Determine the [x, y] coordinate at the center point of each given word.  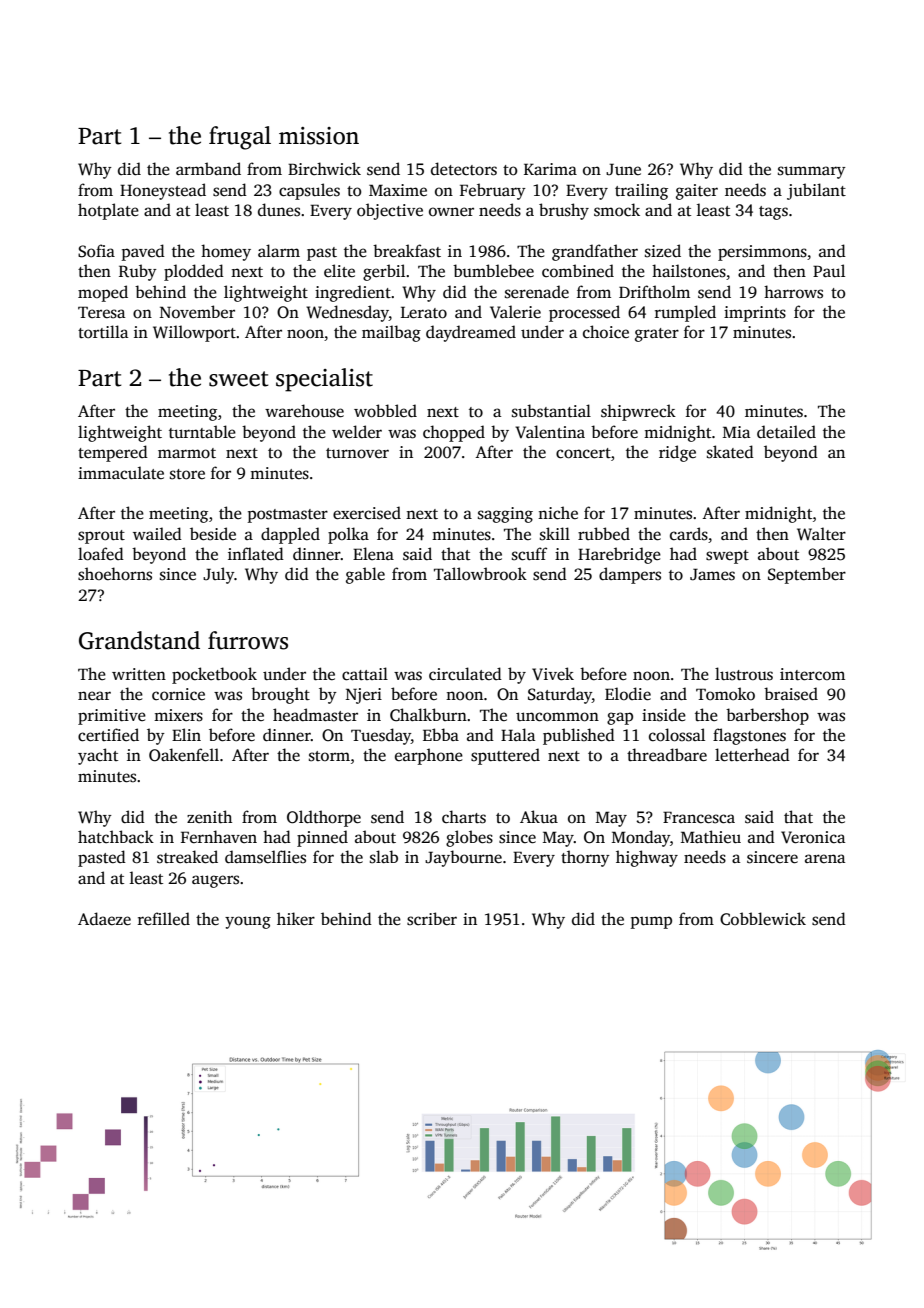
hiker [296, 919]
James [712, 574]
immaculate [121, 473]
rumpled [685, 313]
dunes [279, 210]
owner [451, 211]
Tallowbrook [480, 574]
